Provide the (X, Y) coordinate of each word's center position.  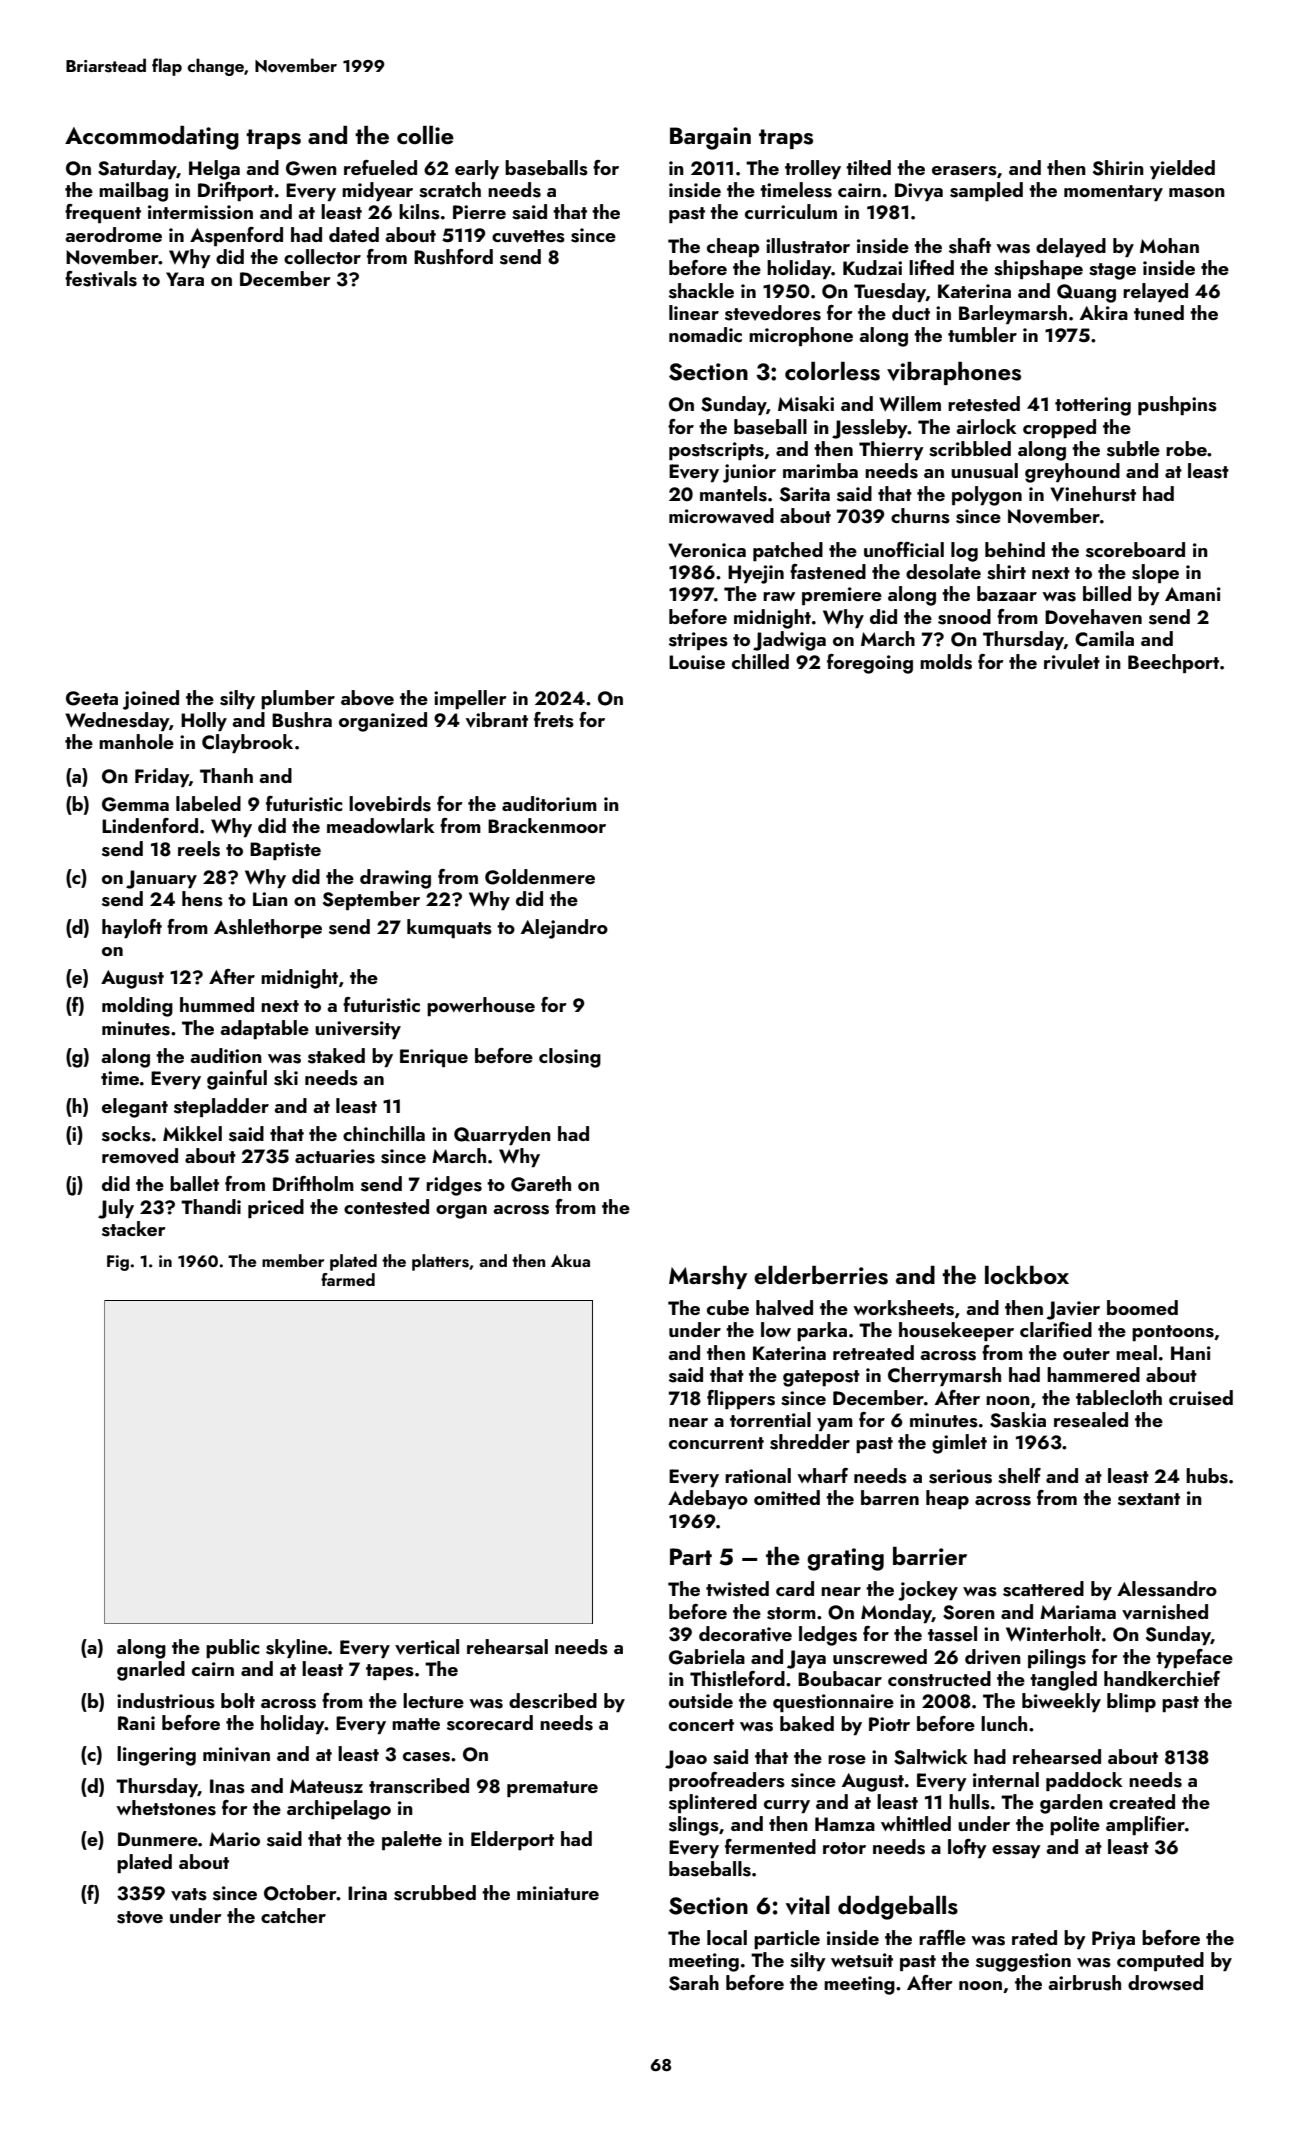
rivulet (1072, 662)
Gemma (135, 804)
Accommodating (152, 138)
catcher (293, 1915)
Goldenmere (540, 877)
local (727, 1937)
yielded (1182, 169)
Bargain (710, 138)
